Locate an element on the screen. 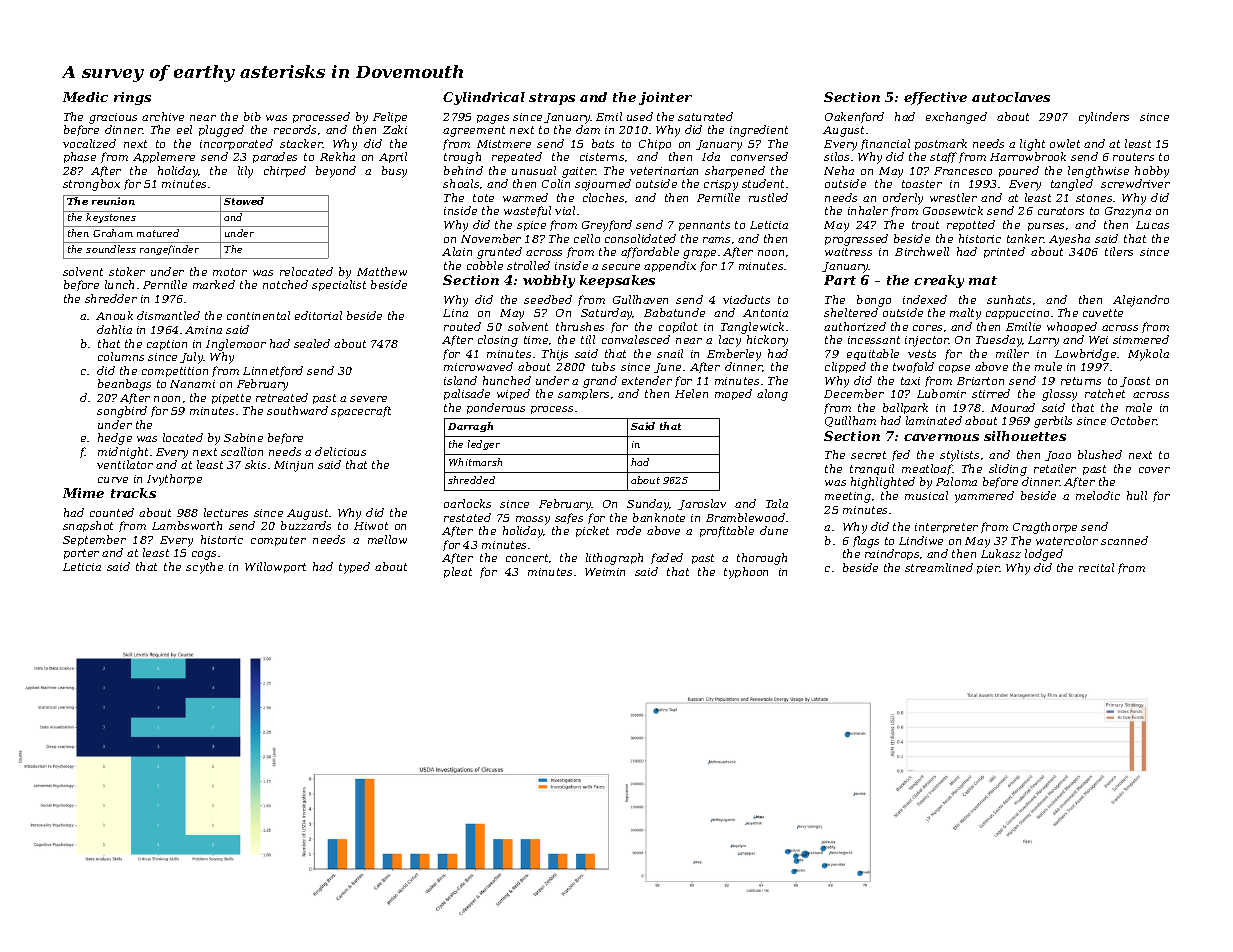 Image resolution: width=1233 pixels, height=952 pixels. used is located at coordinates (640, 116).
